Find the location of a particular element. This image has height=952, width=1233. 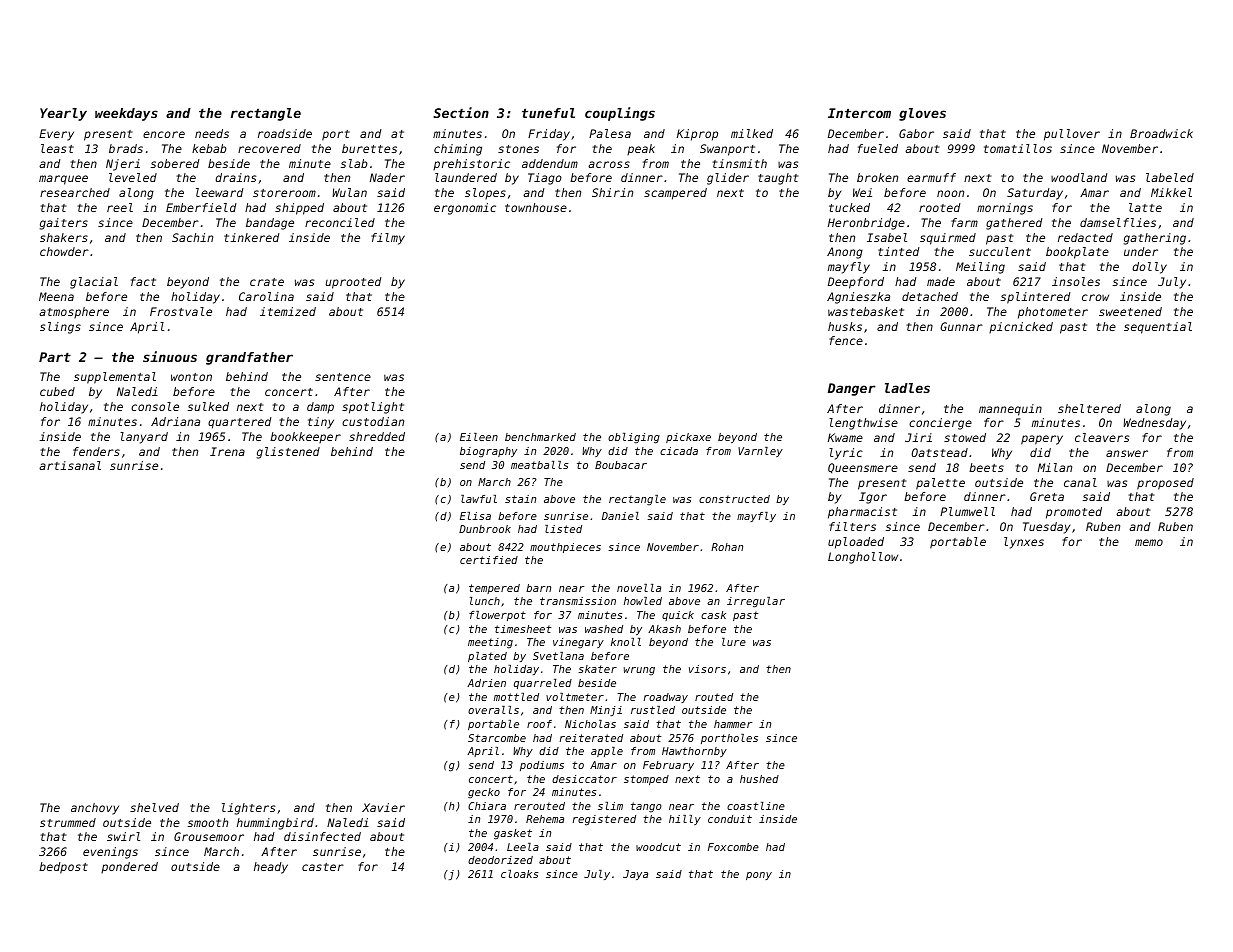

Saturday is located at coordinates (1035, 194).
